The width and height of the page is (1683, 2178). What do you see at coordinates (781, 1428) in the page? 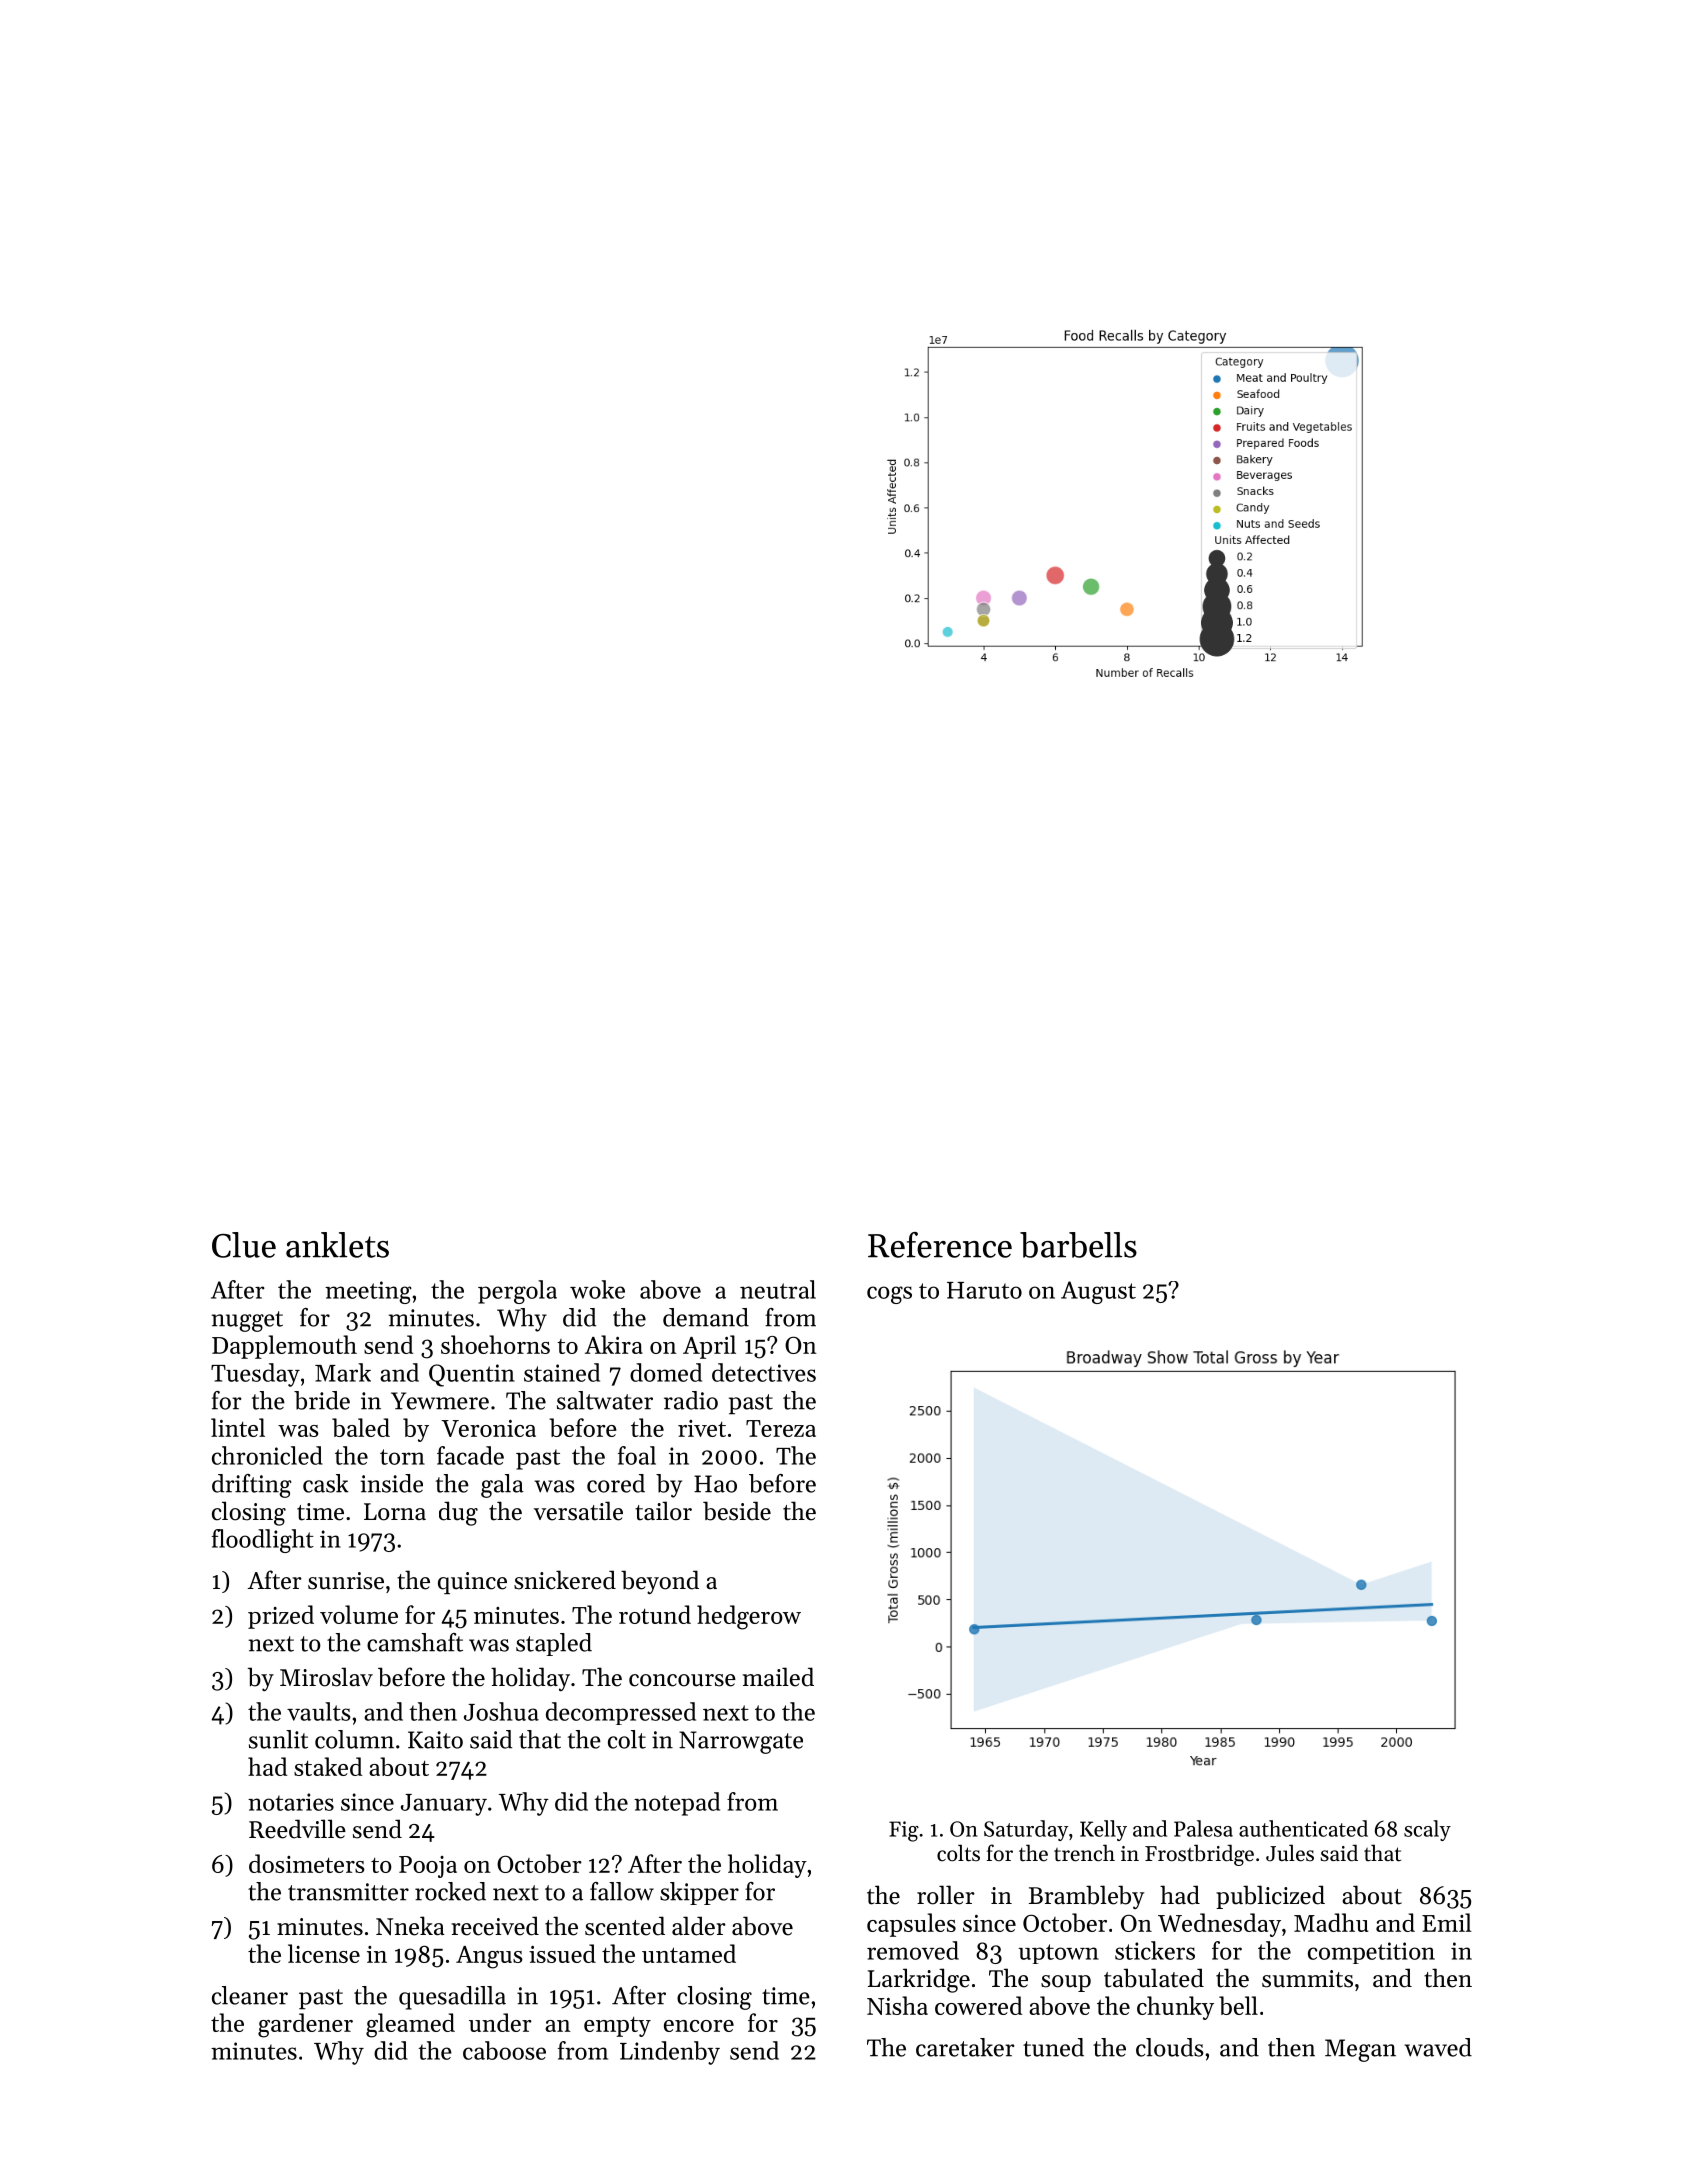
I see `Tereza` at bounding box center [781, 1428].
